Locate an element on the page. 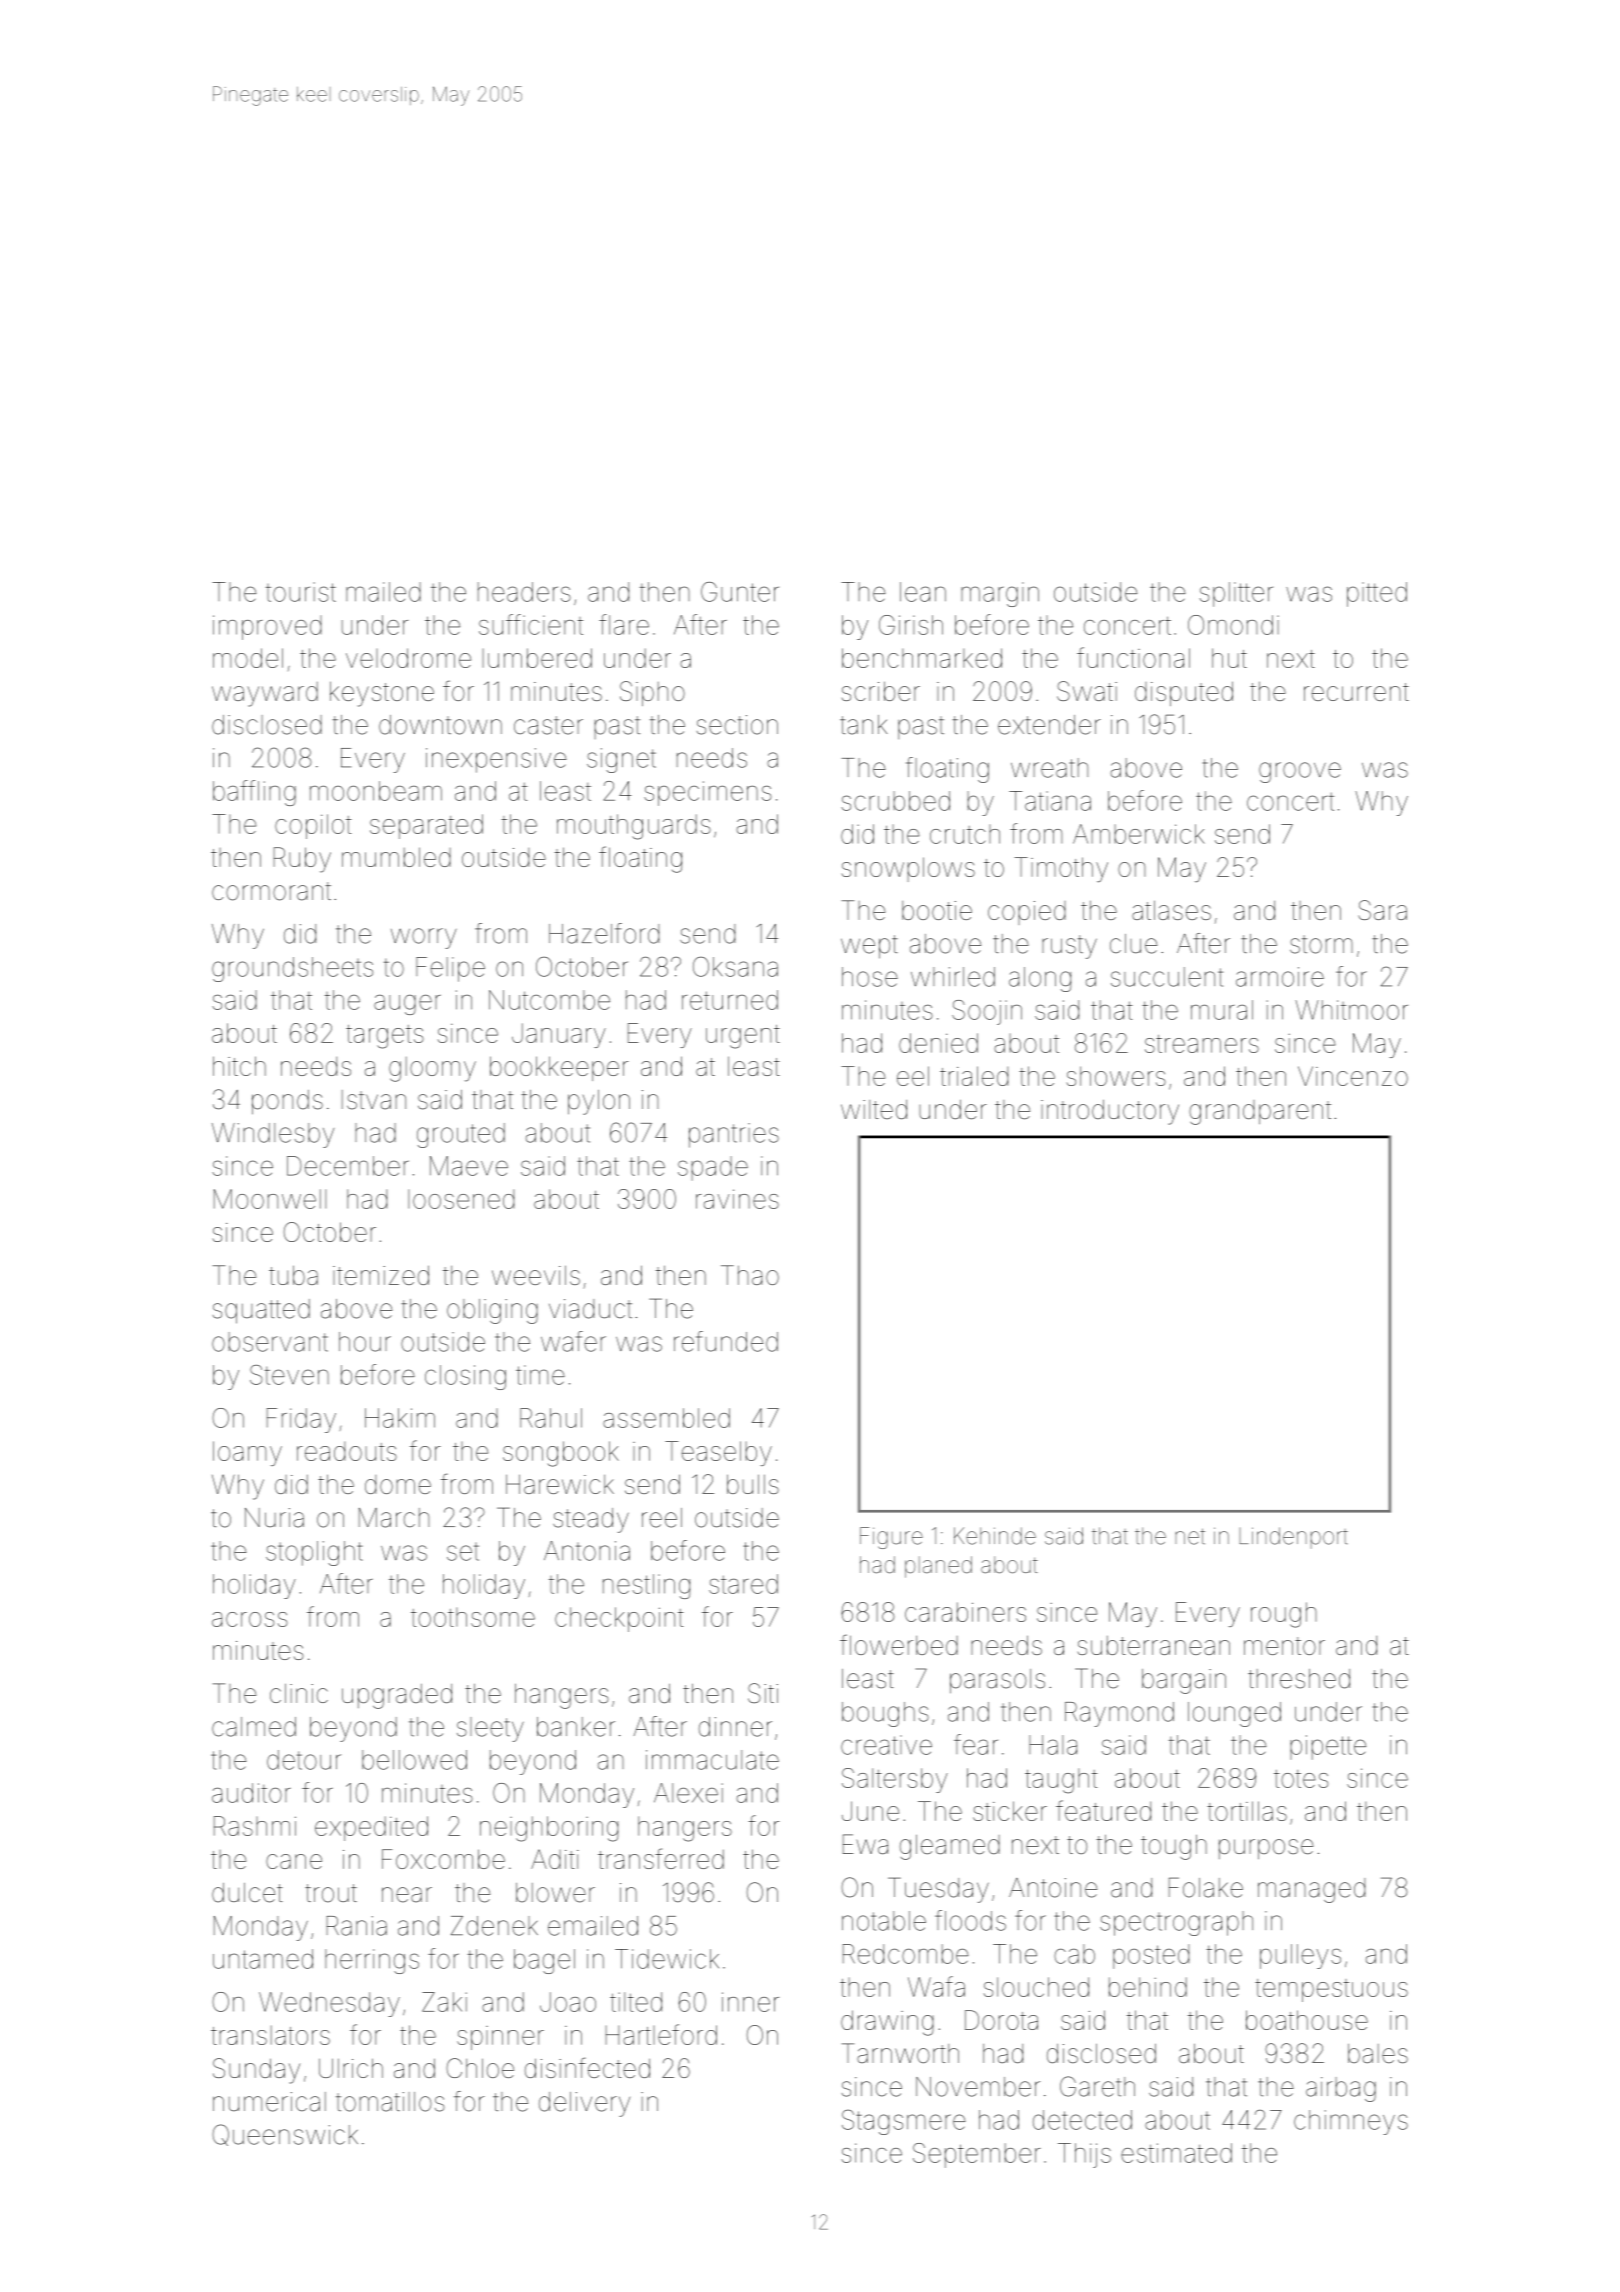 The width and height of the page is (1620, 2292). Vincenzo is located at coordinates (1353, 1076).
